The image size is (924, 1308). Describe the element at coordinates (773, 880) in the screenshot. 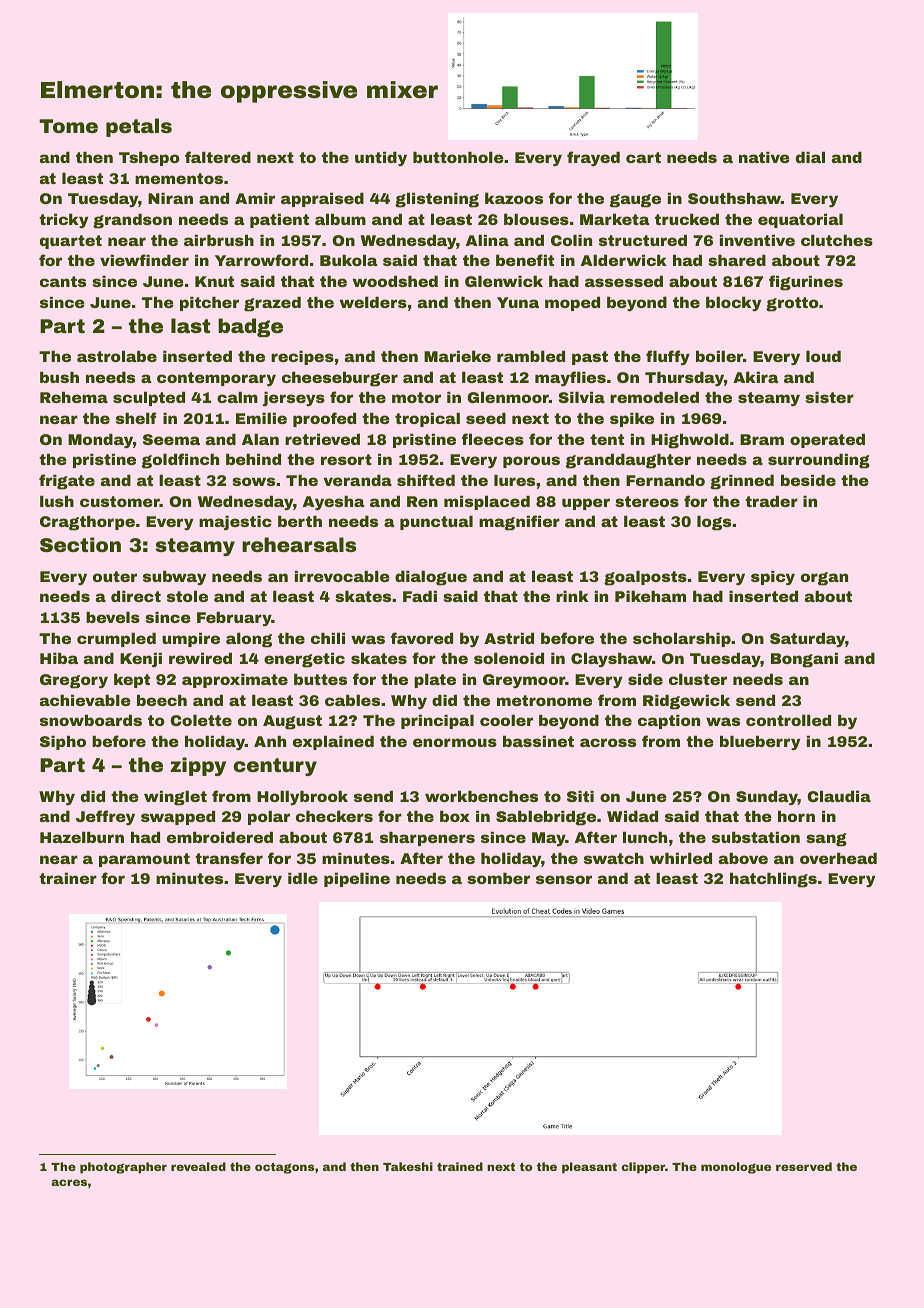

I see `hatchlings` at that location.
